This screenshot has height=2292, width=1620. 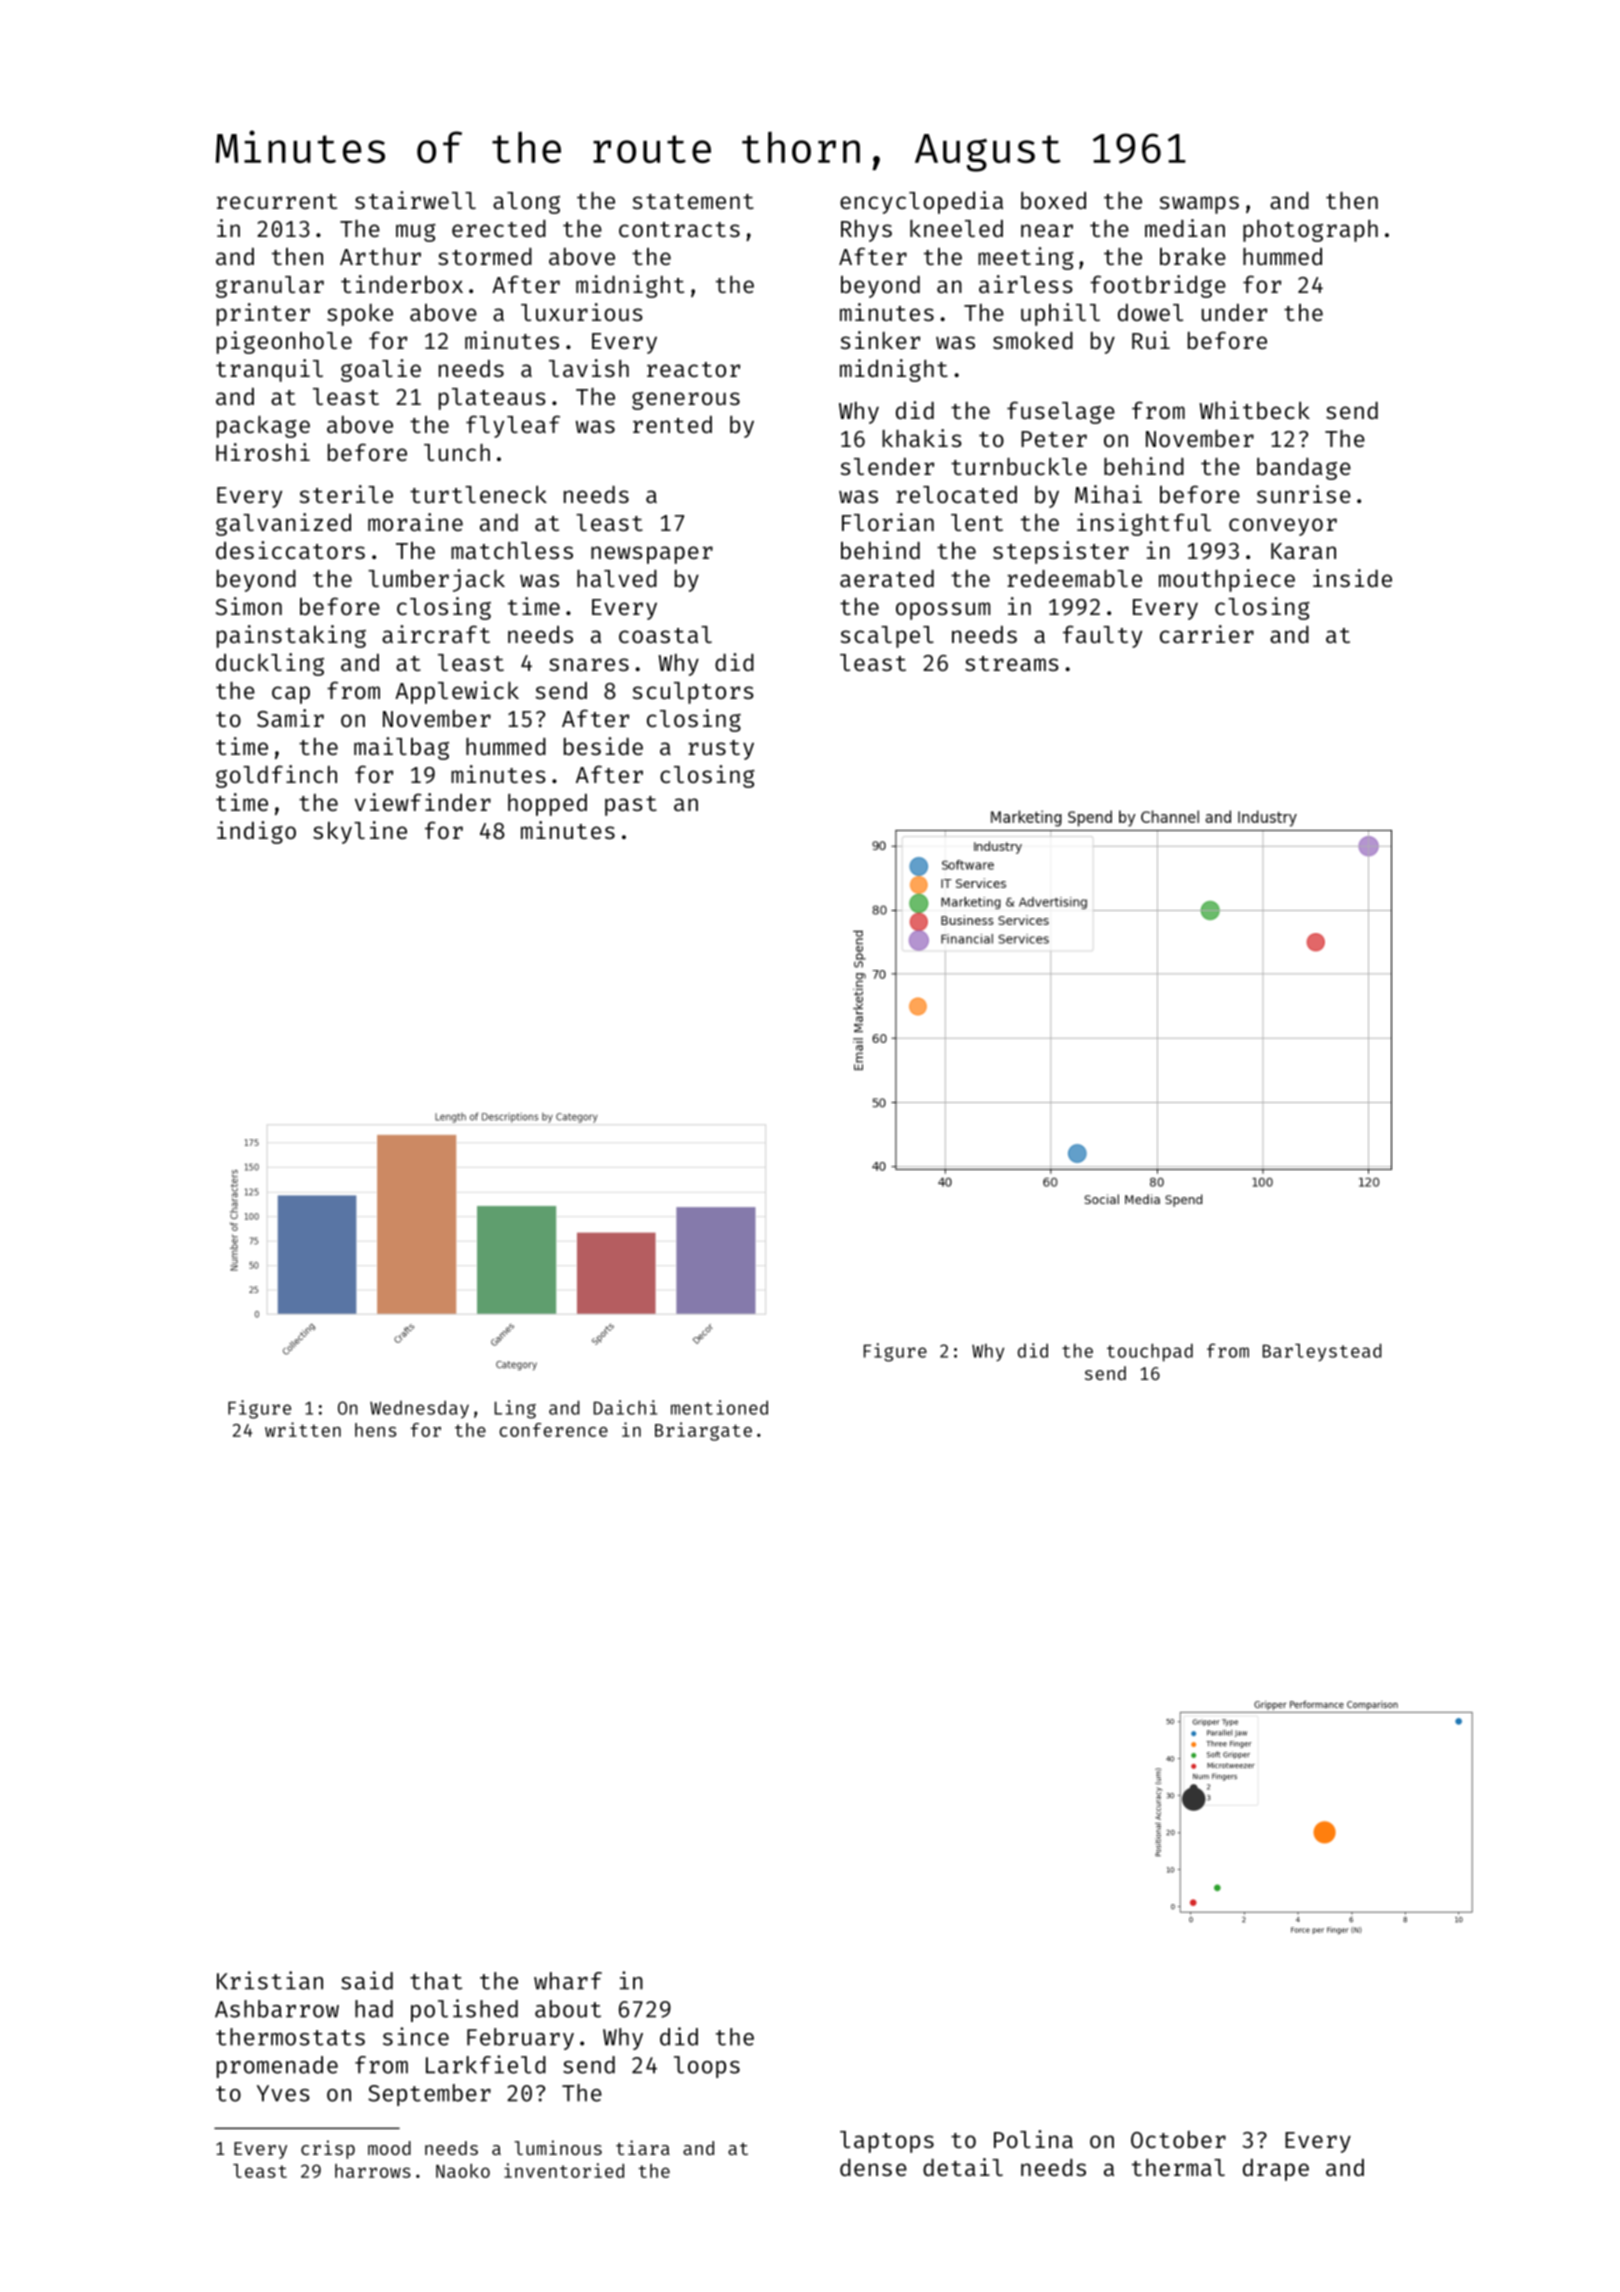 What do you see at coordinates (1322, 1352) in the screenshot?
I see `Barleystead` at bounding box center [1322, 1352].
